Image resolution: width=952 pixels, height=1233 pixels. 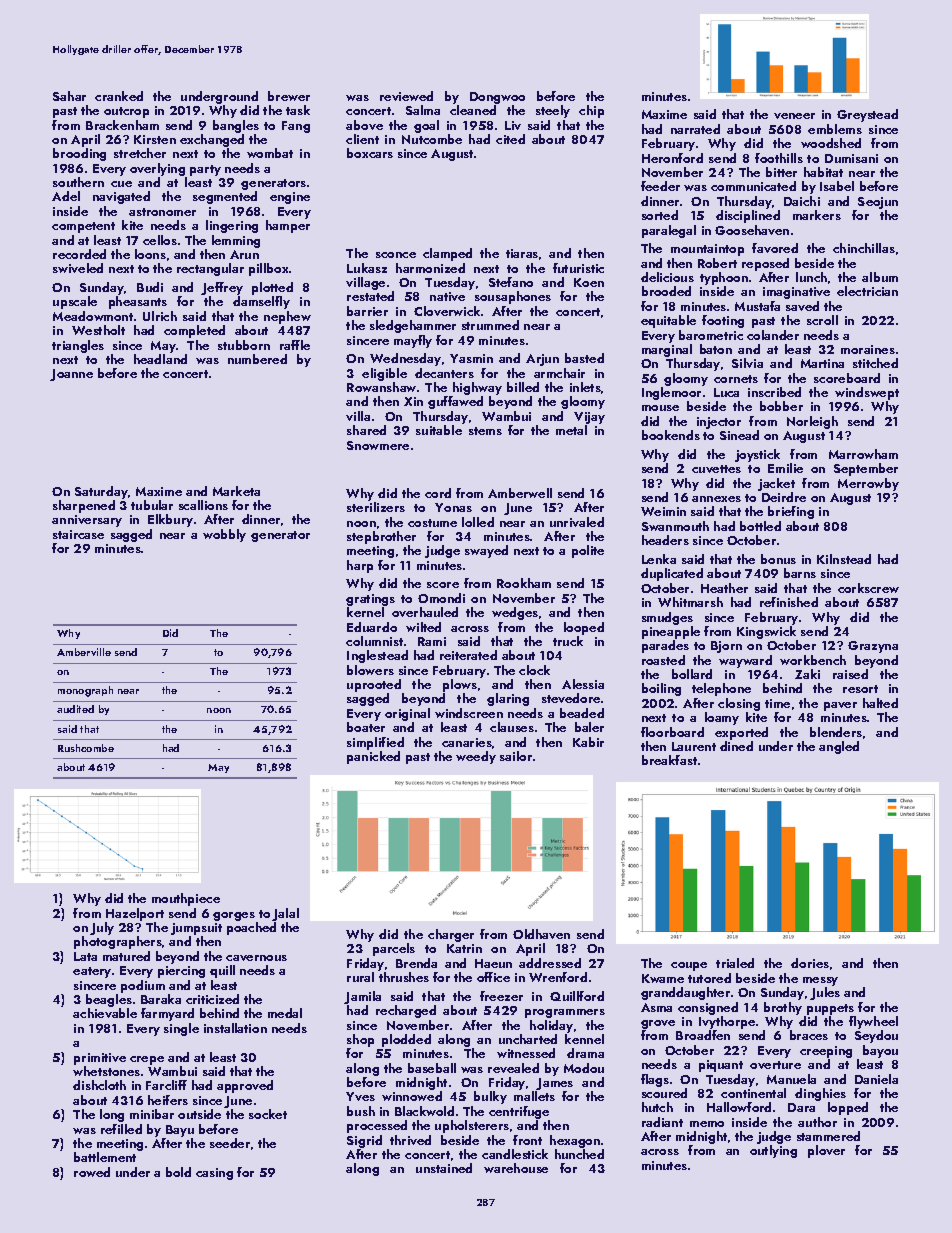 What do you see at coordinates (69, 96) in the screenshot?
I see `Sahar` at bounding box center [69, 96].
